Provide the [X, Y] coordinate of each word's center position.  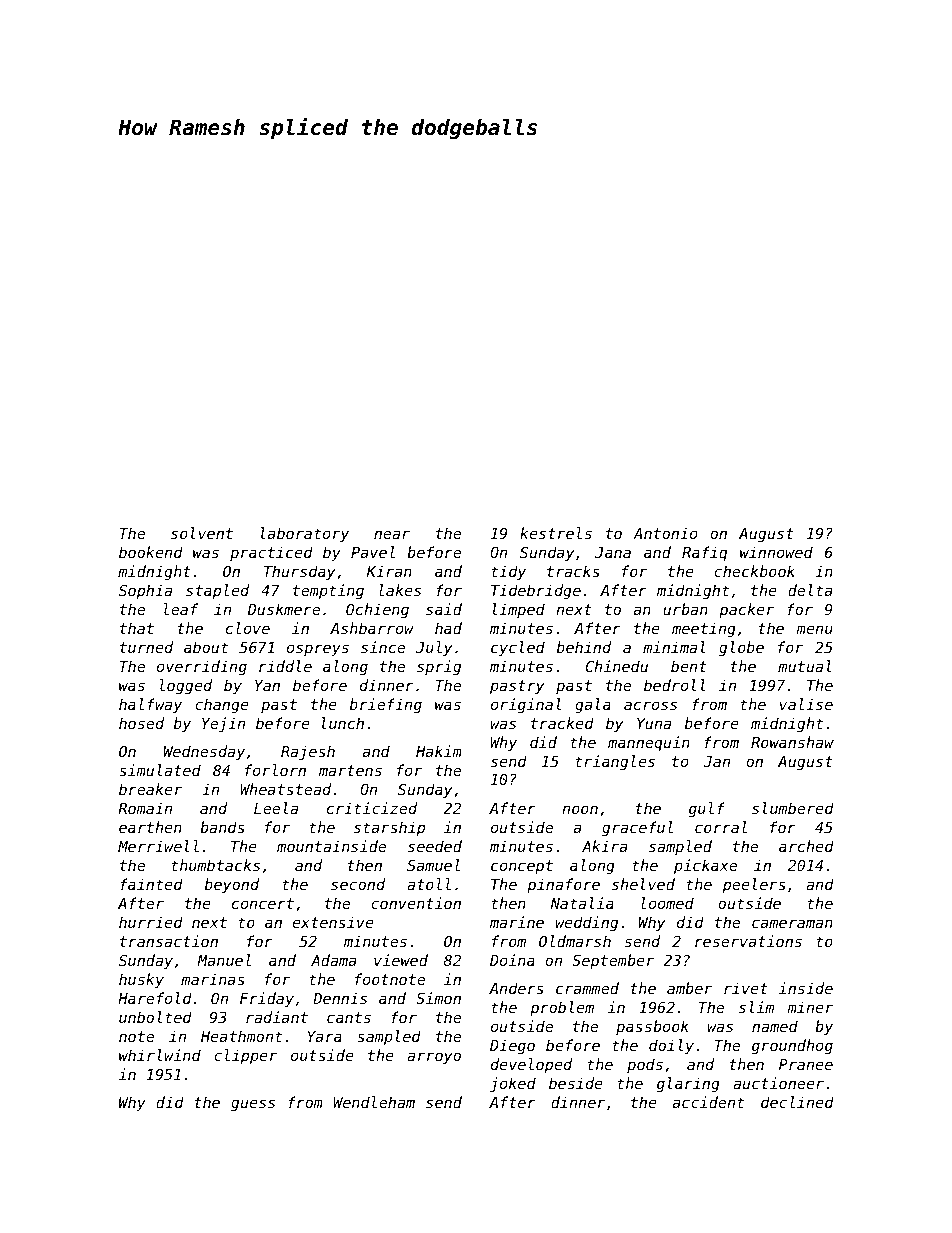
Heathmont [241, 1036]
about [206, 647]
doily [671, 1046]
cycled [518, 648]
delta [810, 590]
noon [580, 809]
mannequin [649, 743]
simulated [160, 770]
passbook [652, 1027]
